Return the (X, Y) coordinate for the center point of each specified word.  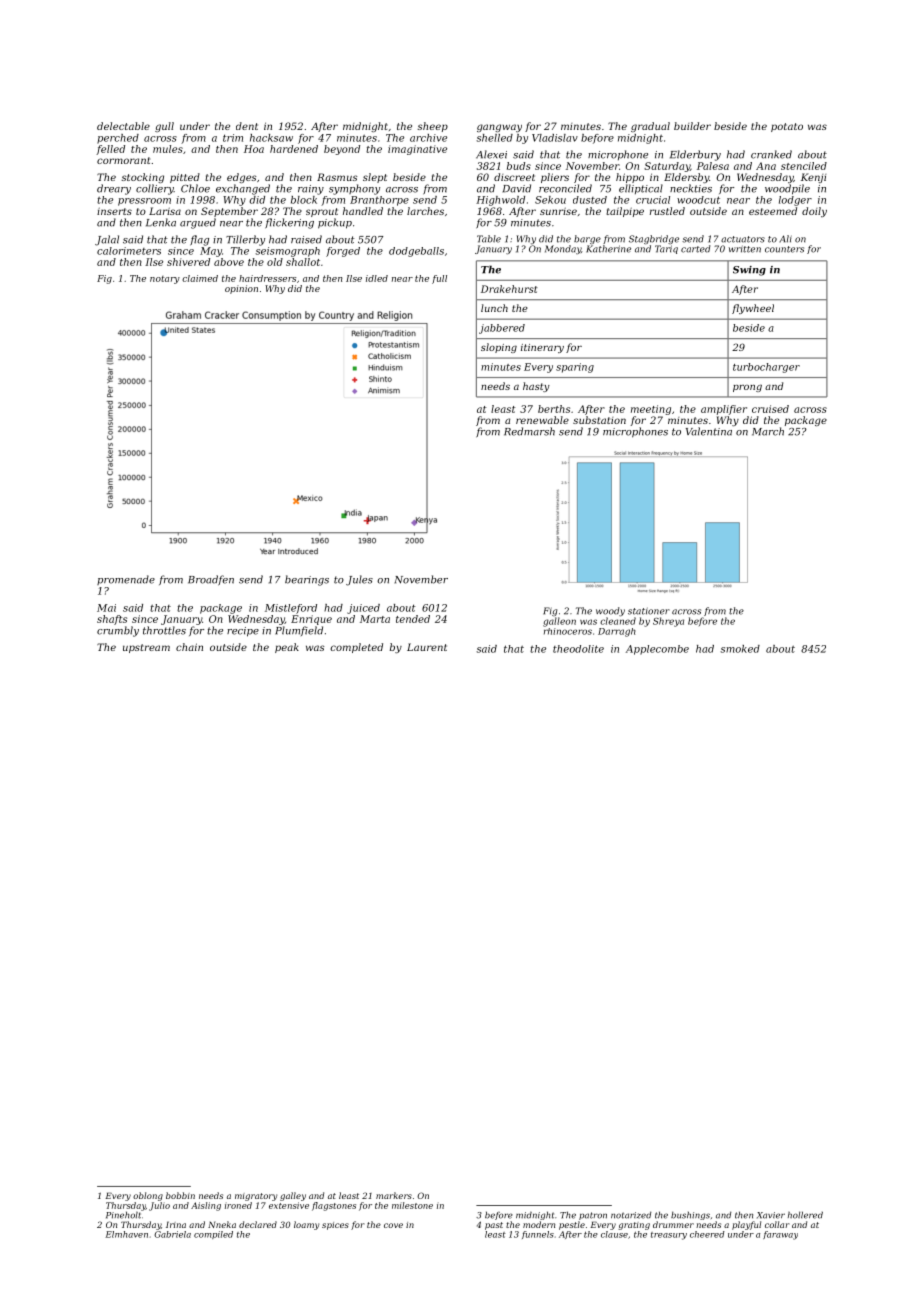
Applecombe (657, 650)
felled (110, 150)
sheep (432, 127)
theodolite (578, 649)
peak (287, 648)
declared (258, 1224)
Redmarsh (529, 431)
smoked (740, 649)
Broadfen (211, 580)
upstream (146, 648)
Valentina (709, 431)
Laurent (427, 647)
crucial (653, 200)
